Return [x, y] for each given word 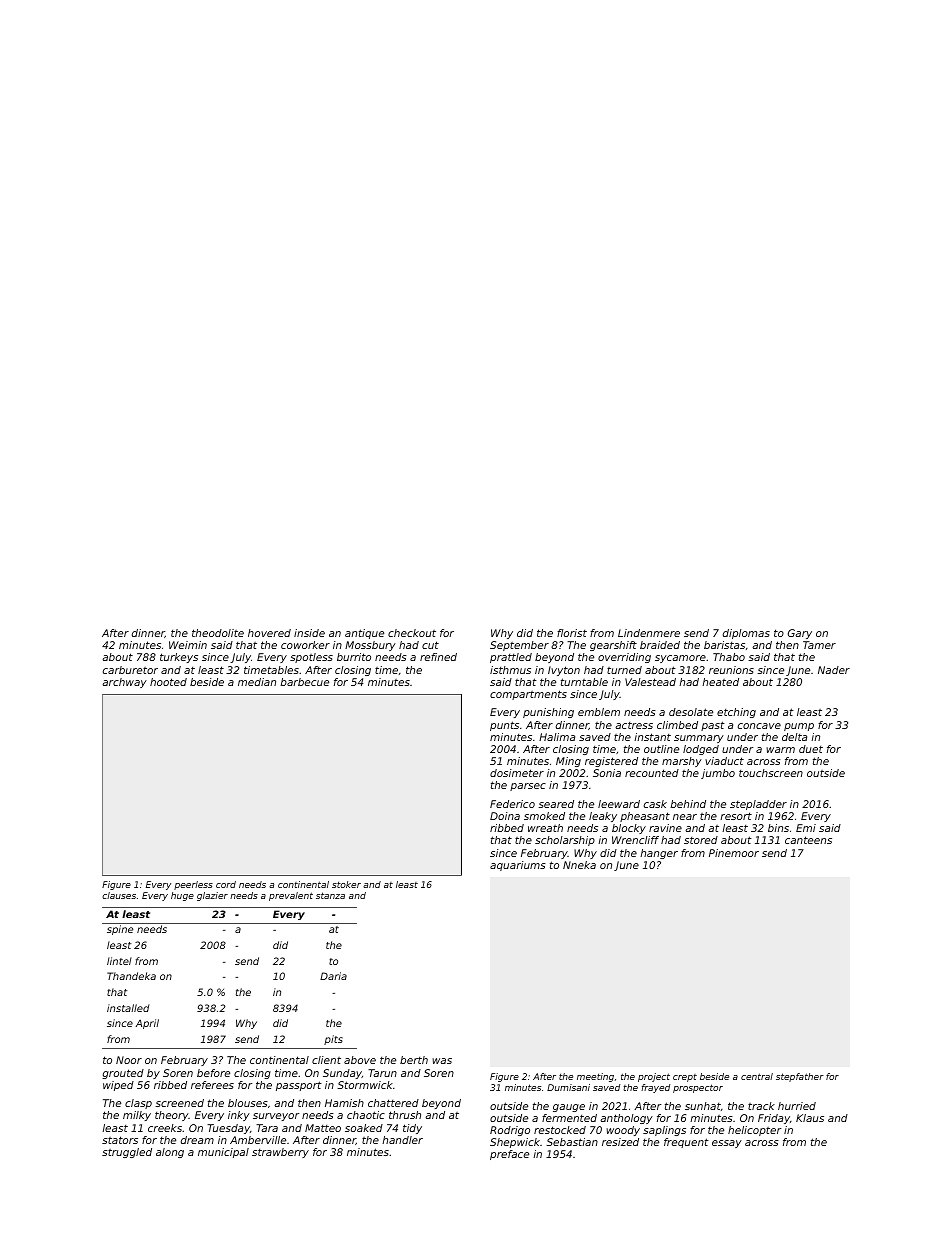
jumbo [718, 774]
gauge [569, 1108]
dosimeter [517, 773]
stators [120, 1140]
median [257, 682]
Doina [505, 816]
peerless [193, 885]
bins [778, 828]
